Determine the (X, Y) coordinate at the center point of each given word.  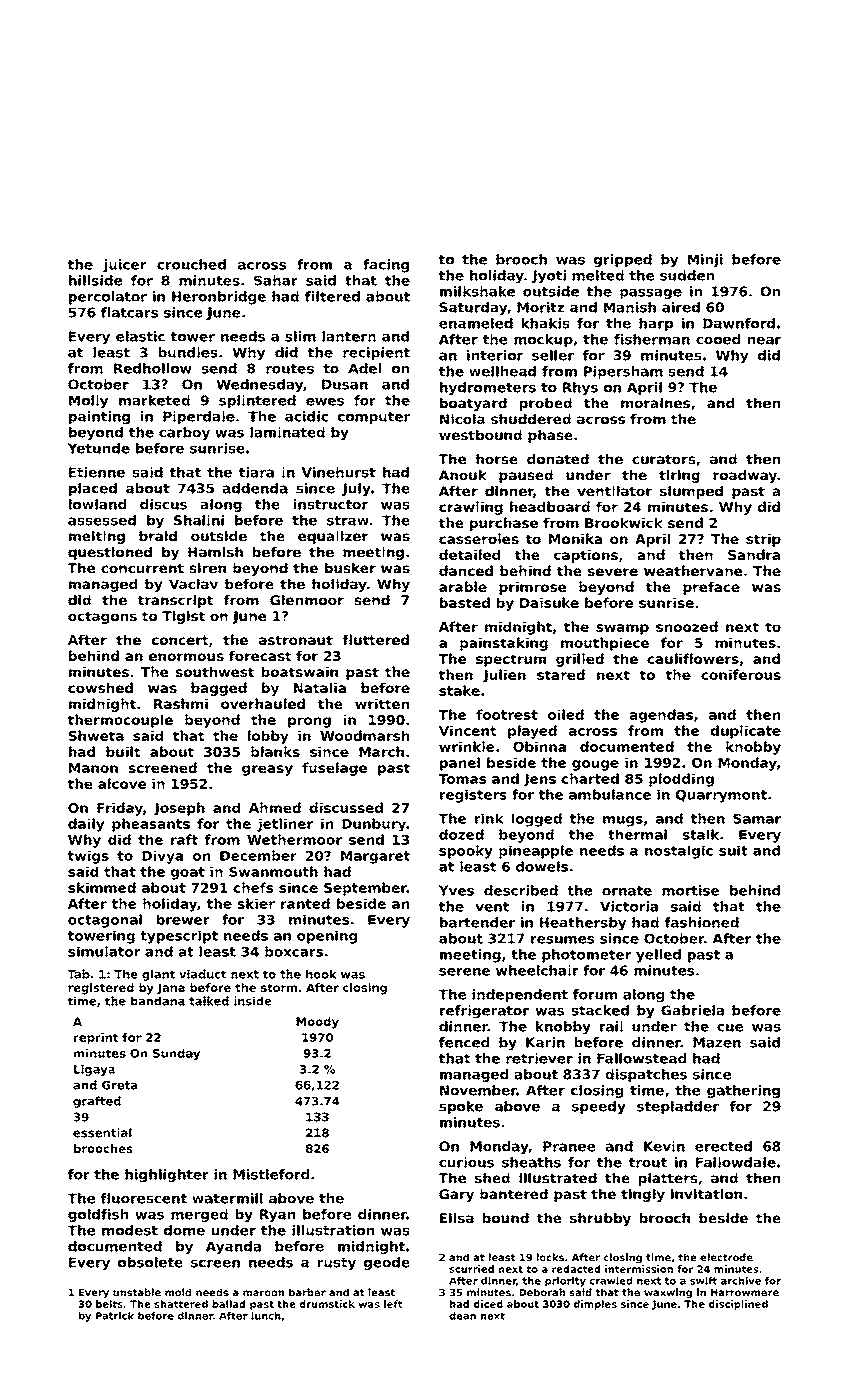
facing (386, 266)
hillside (95, 280)
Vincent (467, 730)
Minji (705, 261)
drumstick (327, 1304)
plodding (681, 780)
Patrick (115, 1316)
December (258, 855)
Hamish (215, 552)
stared (561, 674)
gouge (595, 765)
